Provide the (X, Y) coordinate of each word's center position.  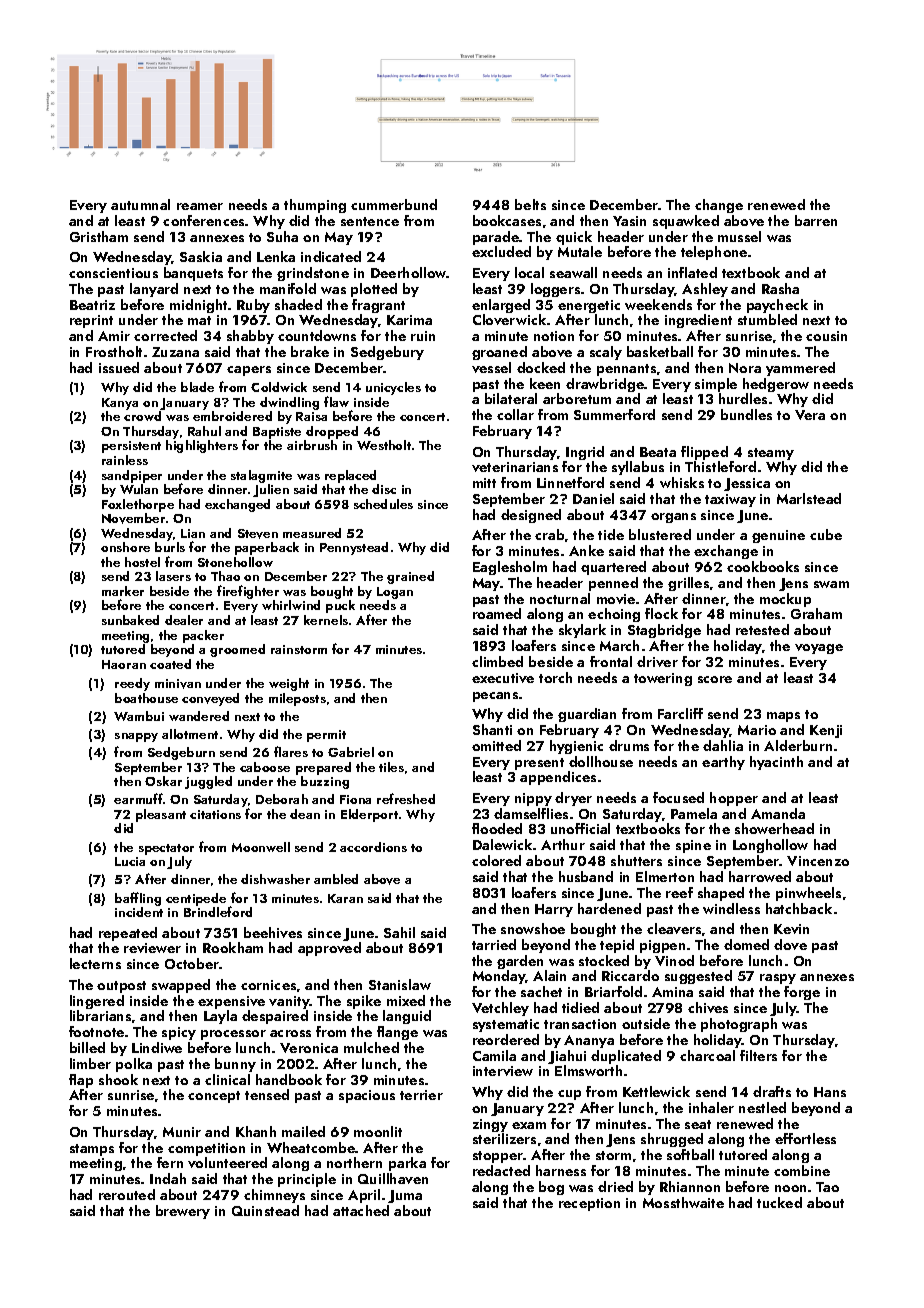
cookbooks (763, 566)
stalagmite (261, 476)
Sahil (399, 932)
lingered (97, 1002)
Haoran (124, 664)
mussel (739, 236)
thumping (315, 206)
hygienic (576, 747)
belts (530, 204)
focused (678, 797)
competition (206, 1149)
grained (410, 577)
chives (708, 1007)
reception (589, 1204)
